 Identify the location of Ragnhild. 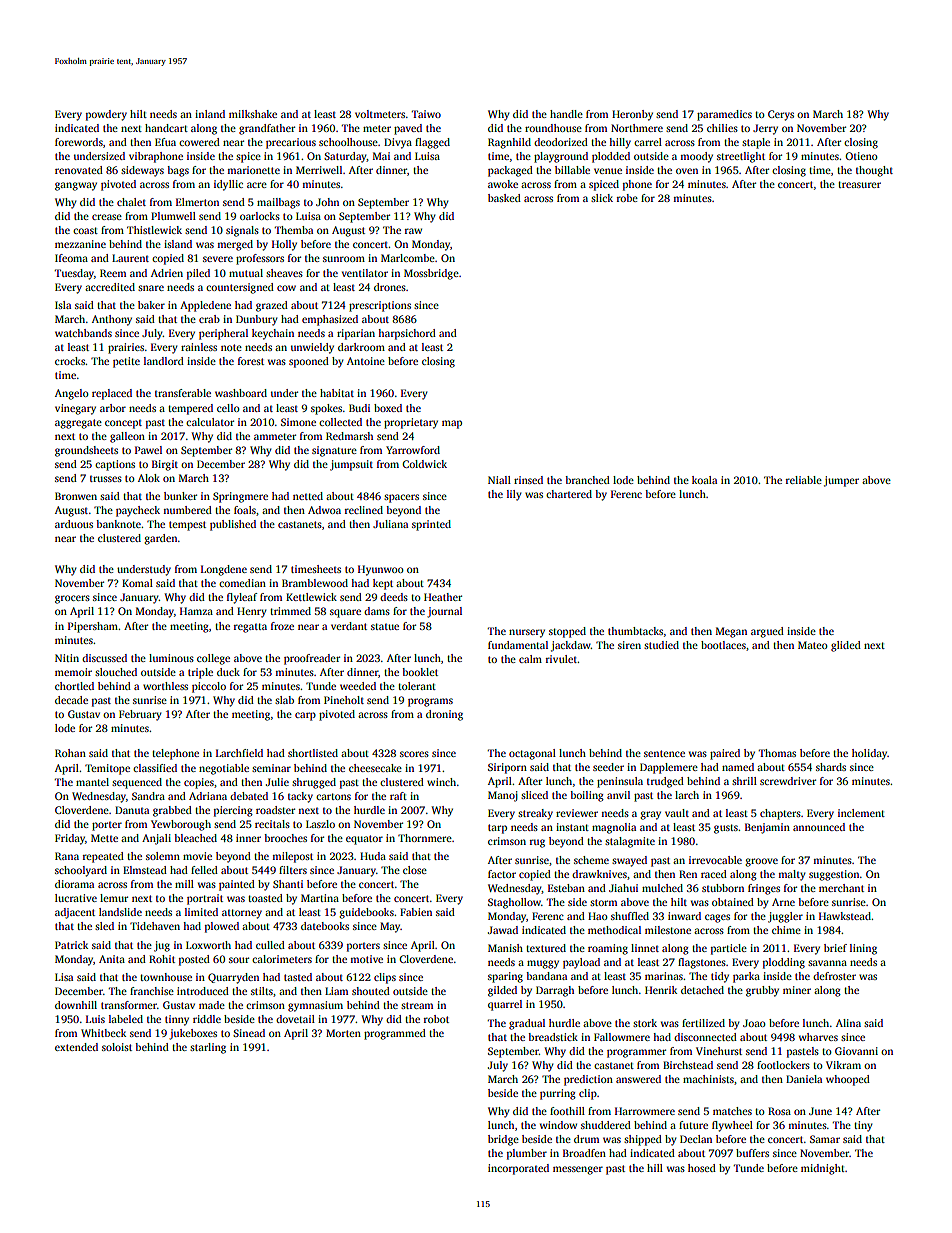
(509, 143).
